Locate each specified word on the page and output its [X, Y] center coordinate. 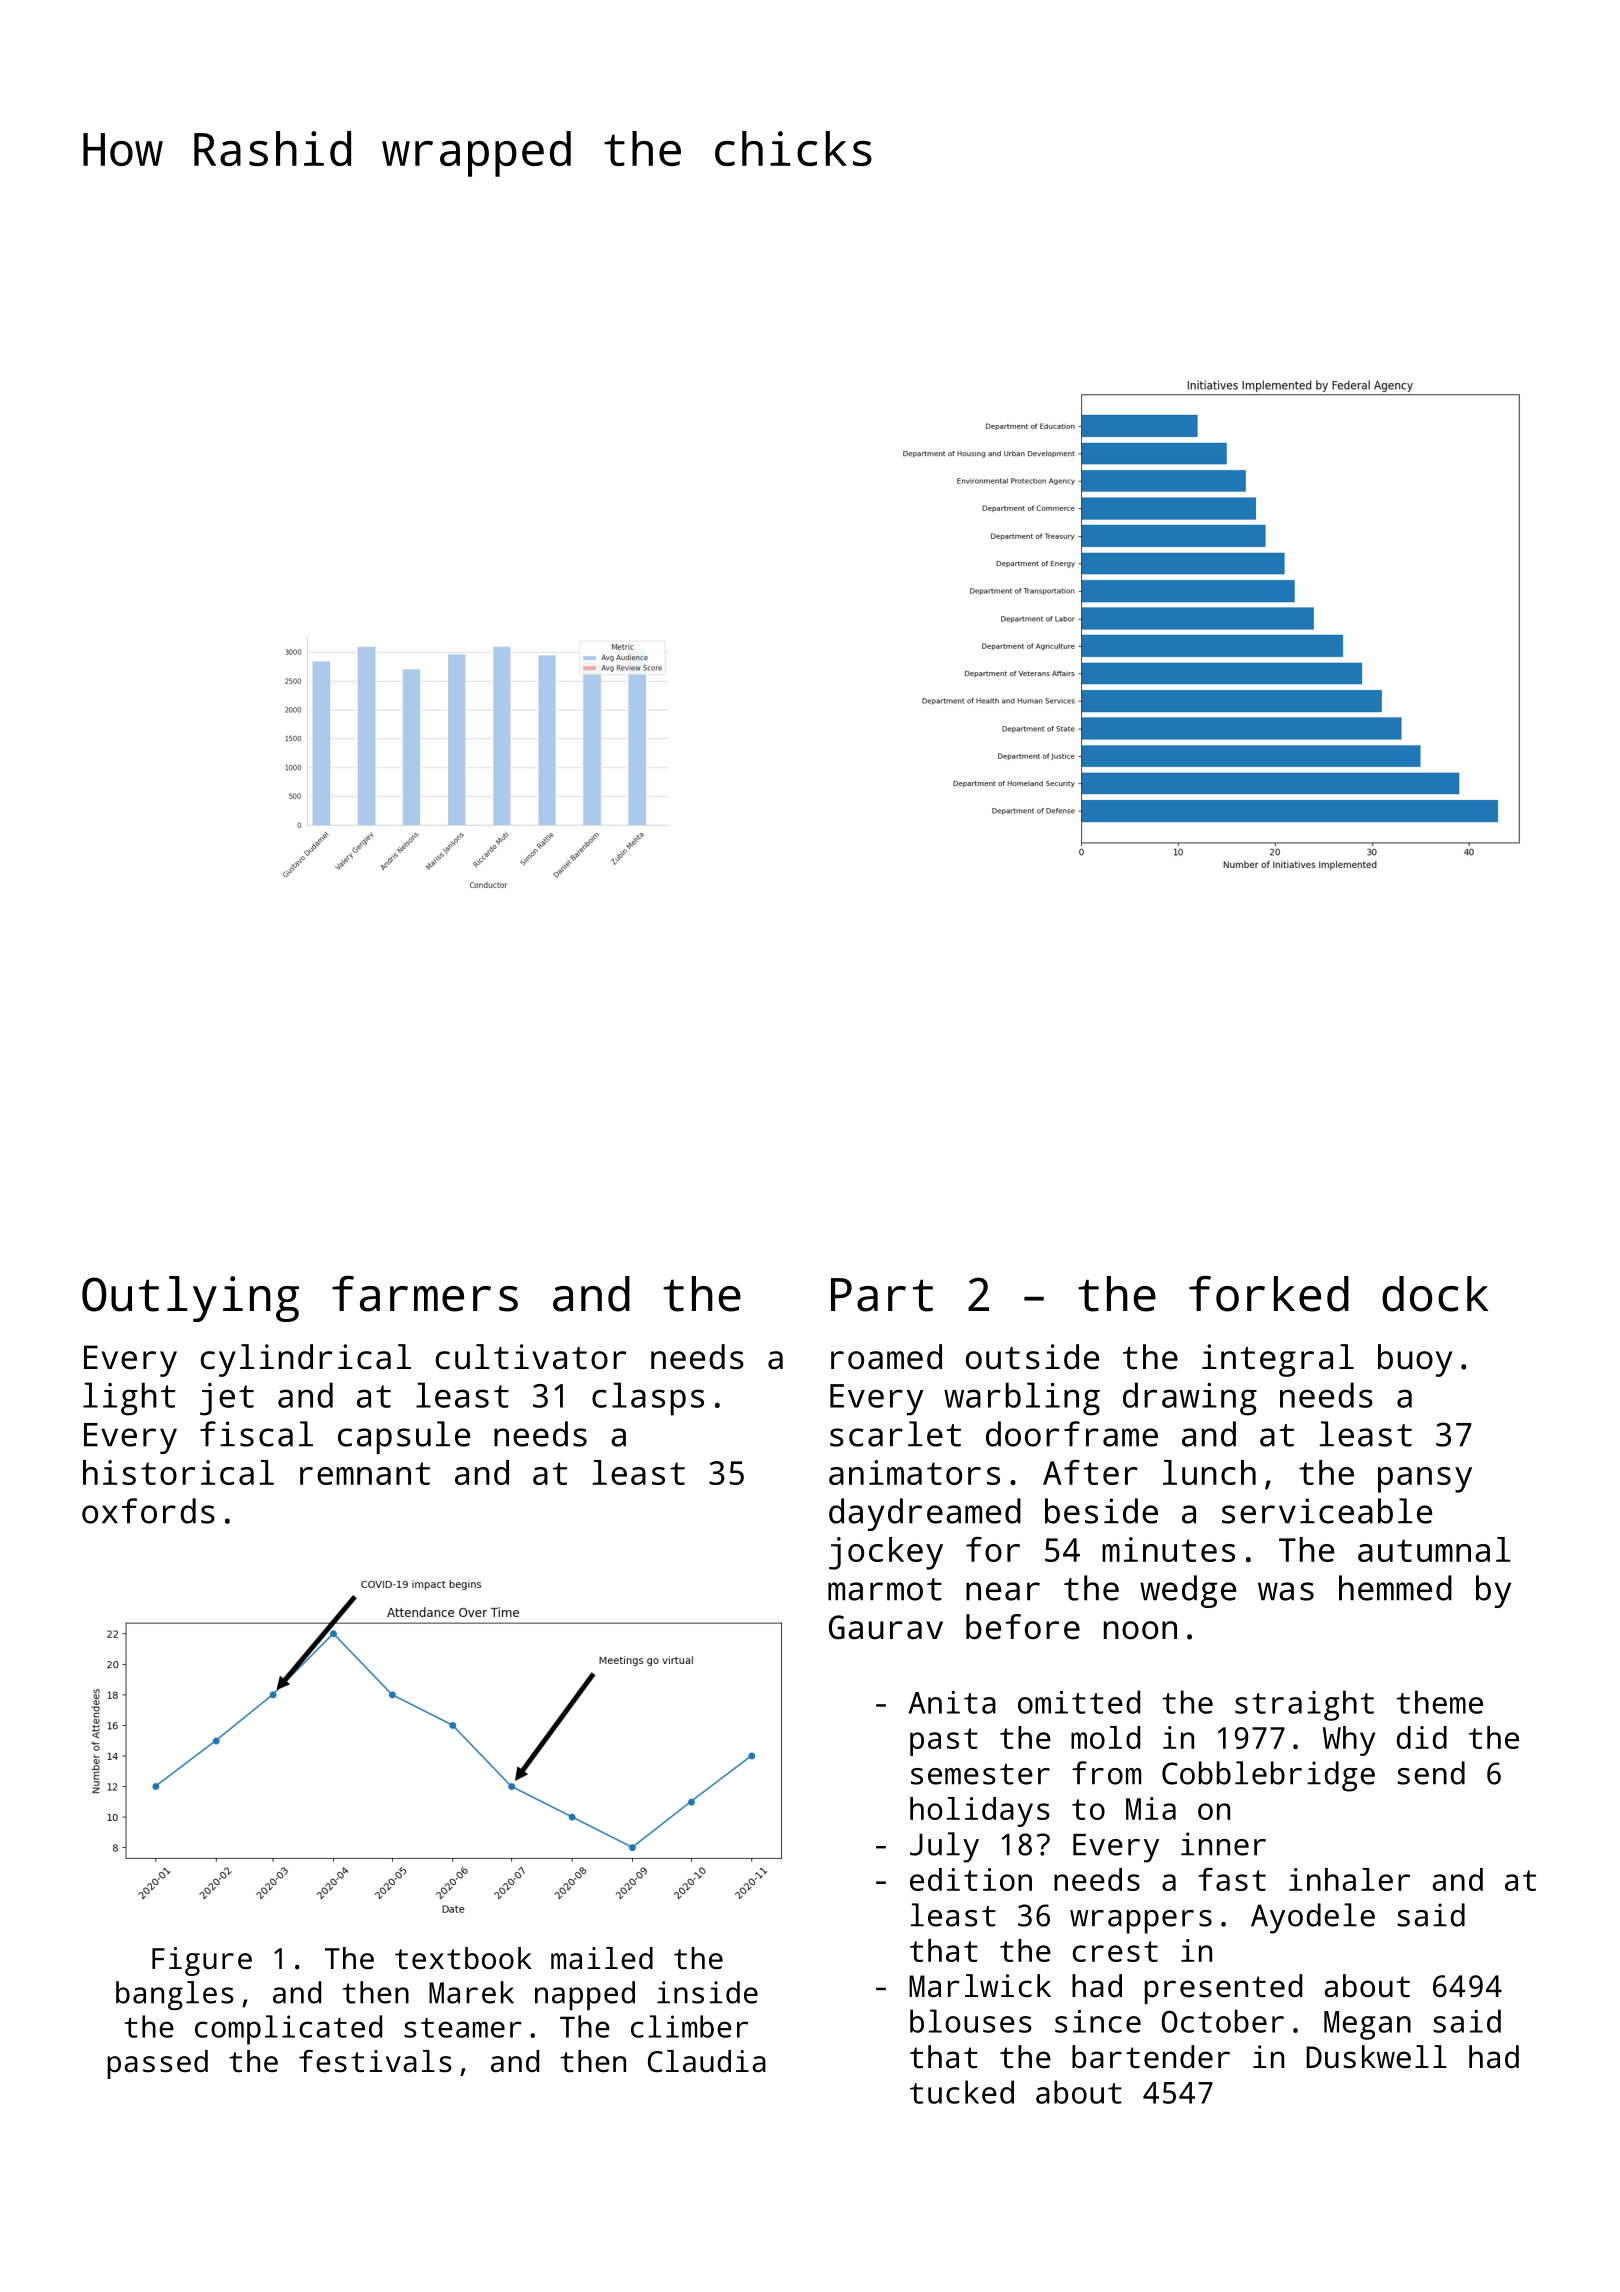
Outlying [190, 1299]
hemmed [1395, 1588]
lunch [1209, 1472]
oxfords [148, 1511]
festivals [375, 2061]
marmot [885, 1589]
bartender [1151, 2057]
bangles [175, 1995]
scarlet [895, 1434]
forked [1269, 1294]
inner [1223, 1844]
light [129, 1399]
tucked [962, 2092]
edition [971, 1879]
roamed [886, 1357]
